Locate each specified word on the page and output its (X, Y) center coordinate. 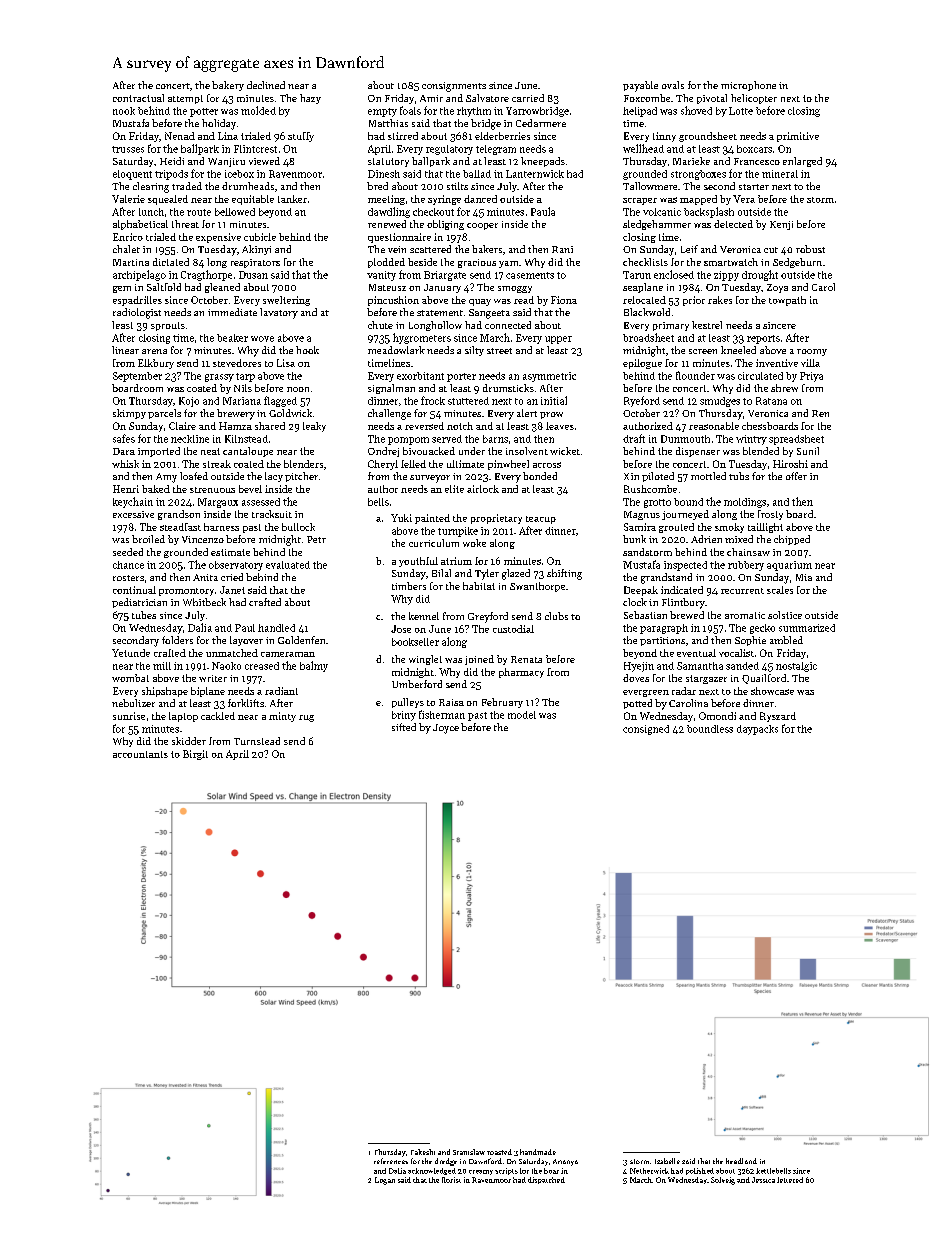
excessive (133, 514)
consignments (454, 87)
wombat (130, 678)
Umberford (417, 684)
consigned (646, 730)
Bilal (441, 573)
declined (266, 85)
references (391, 1161)
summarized (807, 628)
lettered (790, 1180)
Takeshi (423, 1152)
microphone (748, 86)
